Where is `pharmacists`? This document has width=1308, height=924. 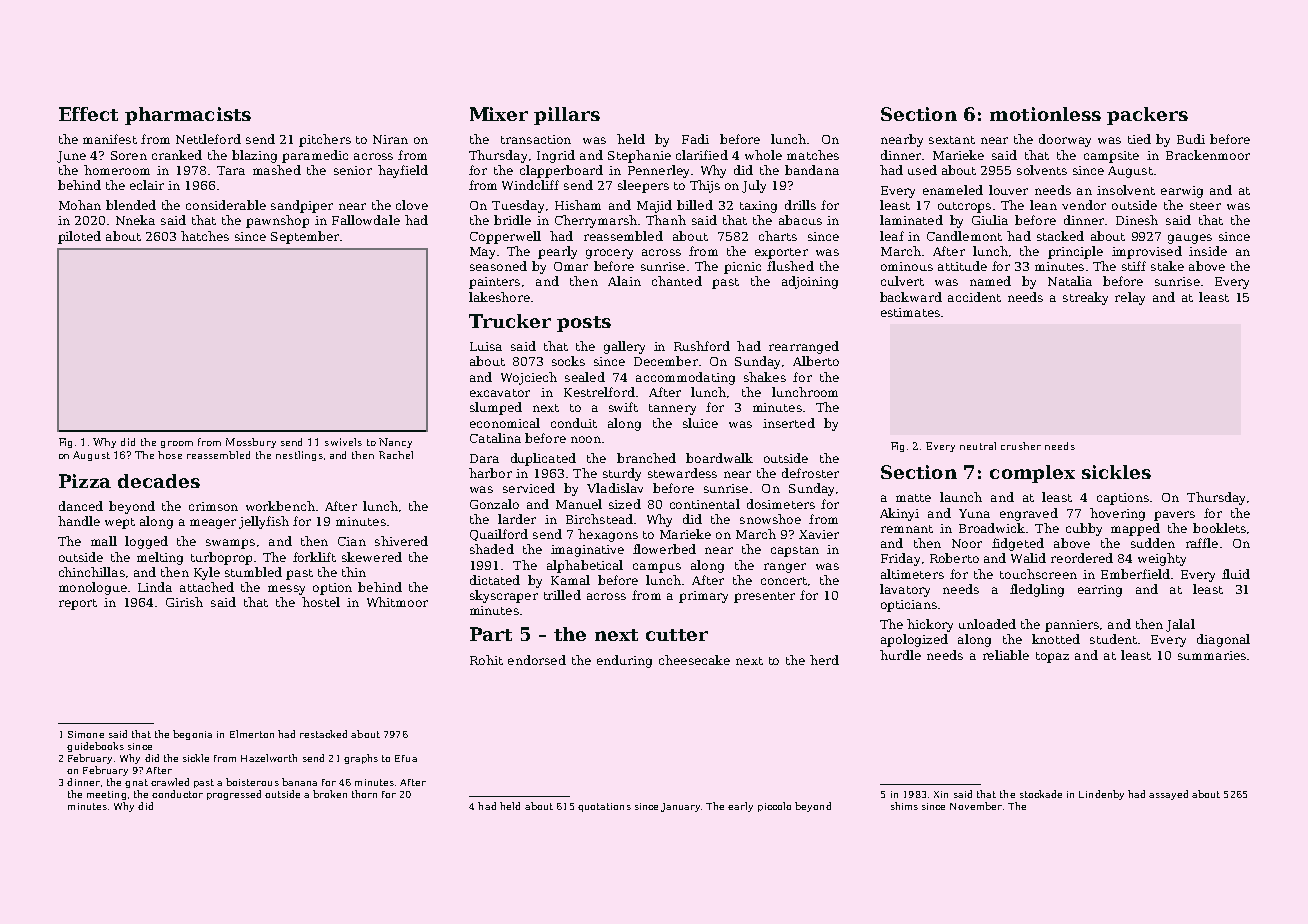
pharmacists is located at coordinates (188, 116).
